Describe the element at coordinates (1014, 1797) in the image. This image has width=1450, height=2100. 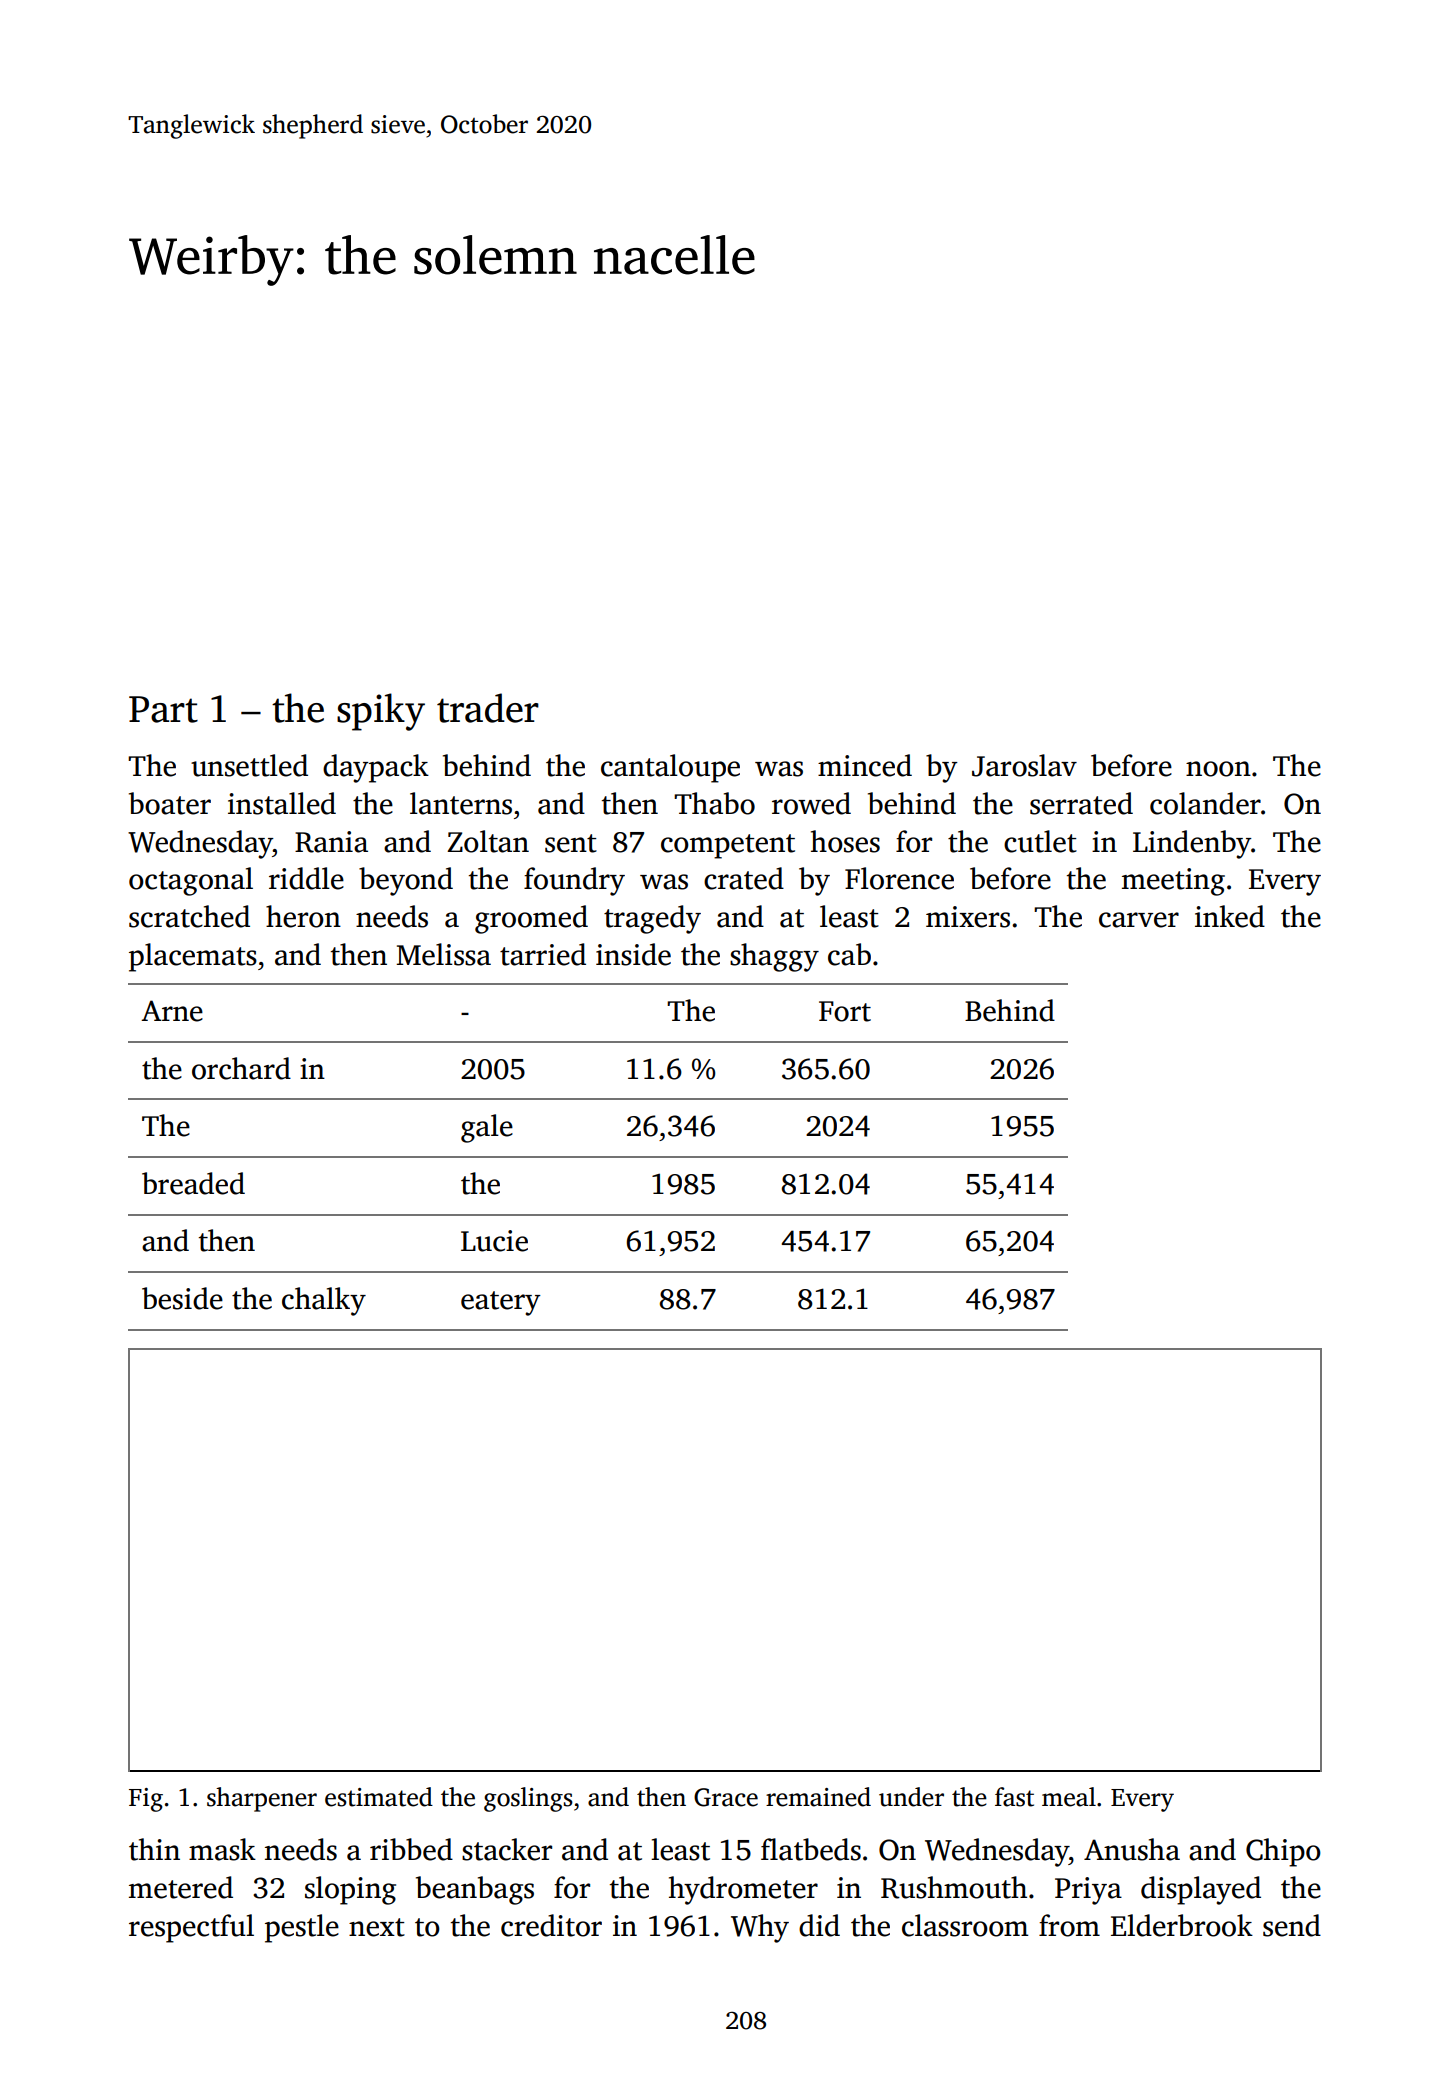
I see `fast` at that location.
